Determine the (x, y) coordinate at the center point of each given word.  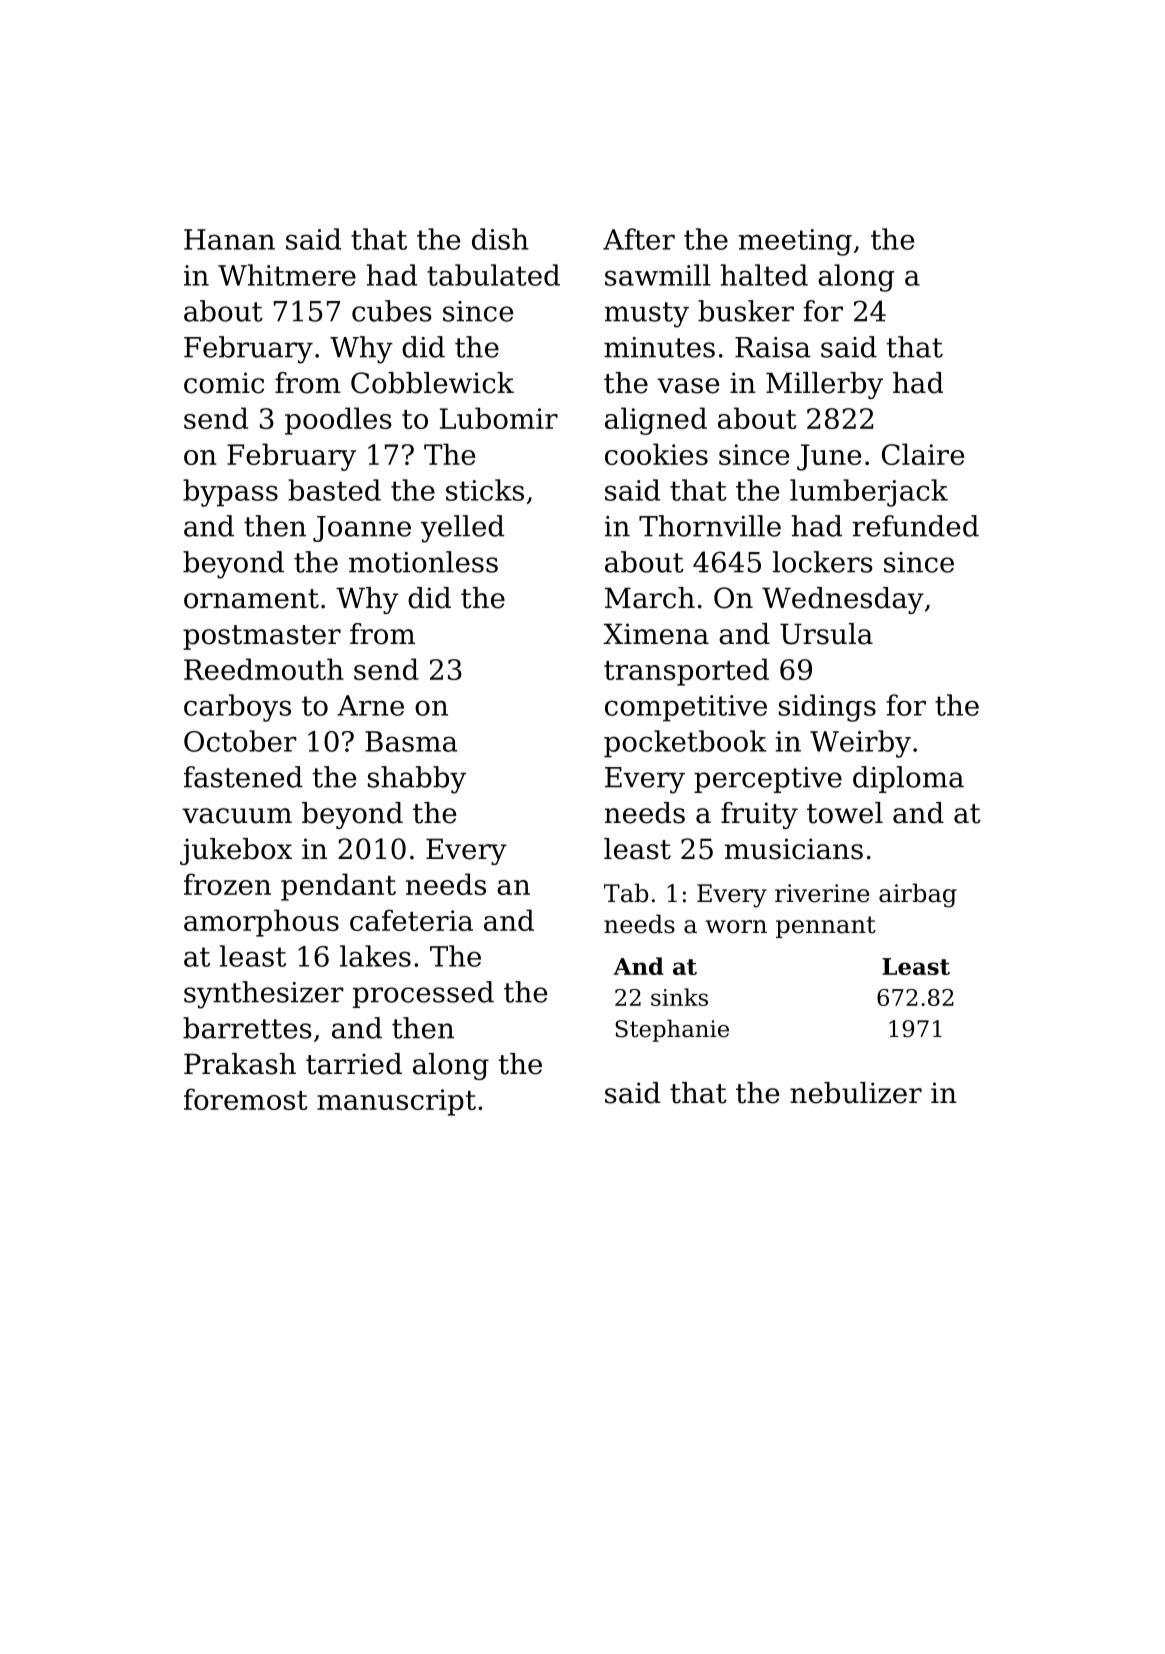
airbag (918, 895)
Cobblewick (432, 383)
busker (746, 311)
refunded (915, 526)
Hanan (229, 239)
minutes (659, 347)
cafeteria (411, 920)
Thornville (710, 526)
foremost (246, 1099)
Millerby (824, 385)
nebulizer (856, 1093)
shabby (417, 780)
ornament (251, 599)
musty (647, 315)
